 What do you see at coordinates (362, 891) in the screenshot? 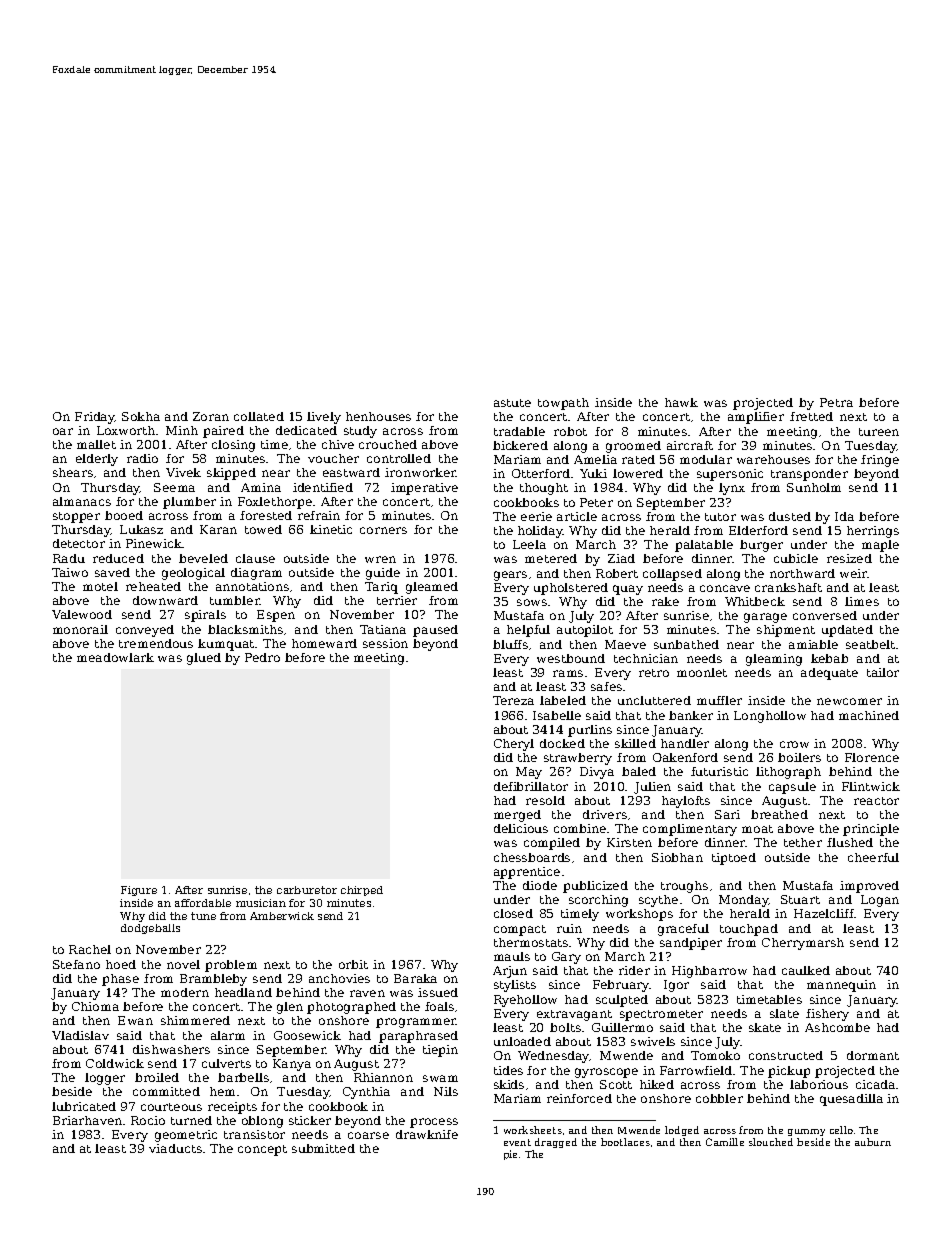
I see `chirped` at bounding box center [362, 891].
